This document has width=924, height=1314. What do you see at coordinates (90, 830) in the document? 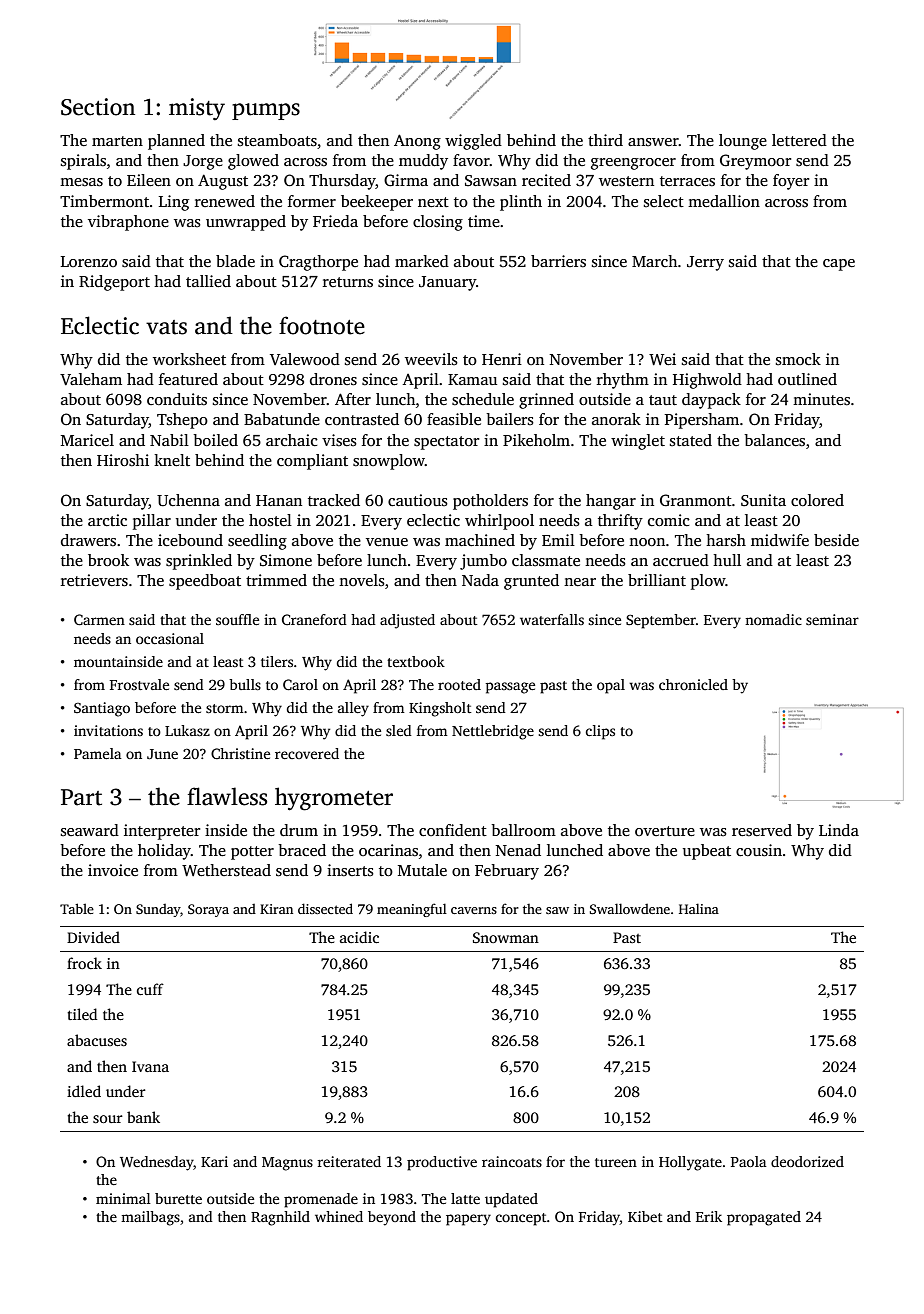
I see `seaward` at bounding box center [90, 830].
